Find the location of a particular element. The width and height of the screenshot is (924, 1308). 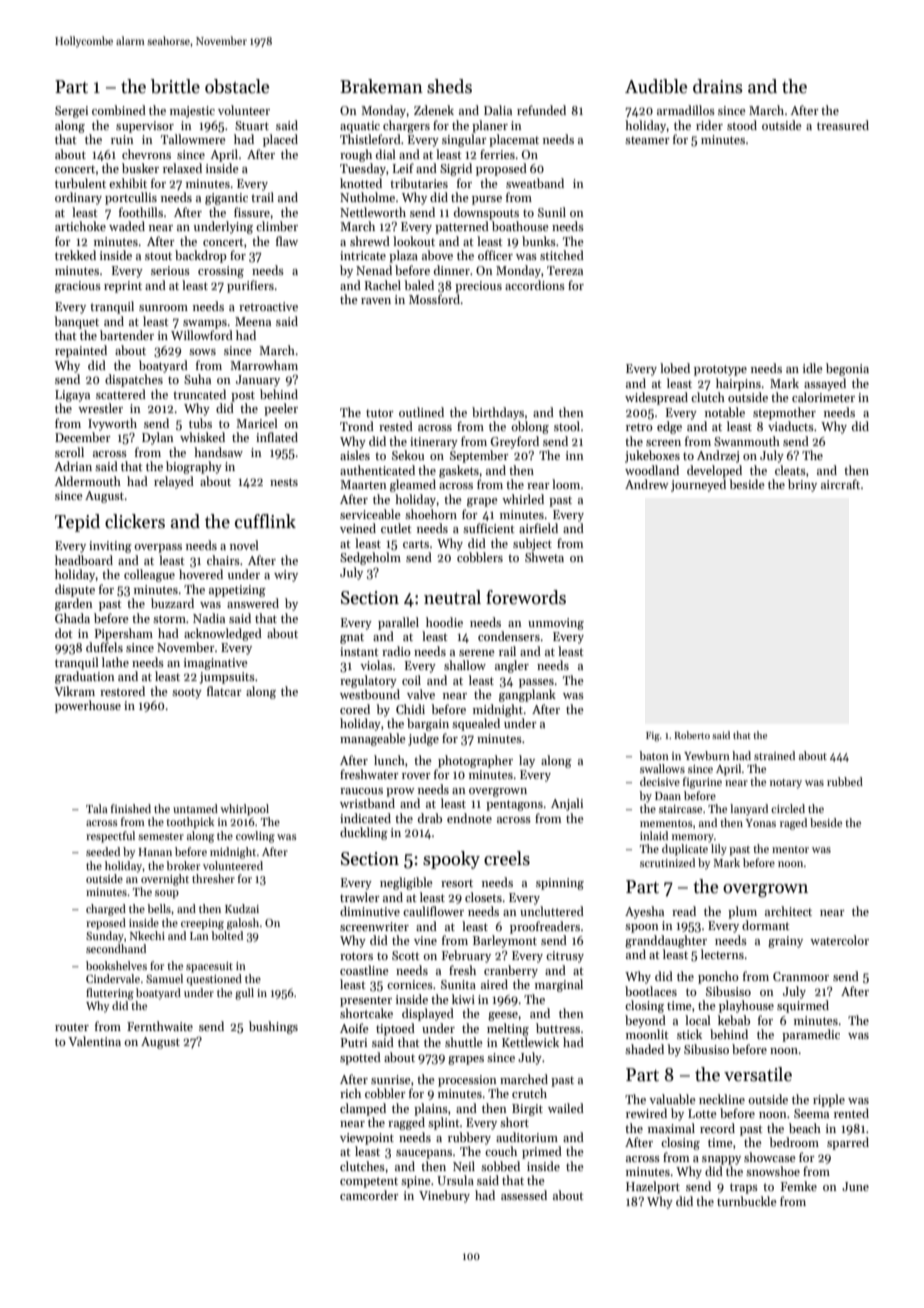

Anjali is located at coordinates (567, 804).
